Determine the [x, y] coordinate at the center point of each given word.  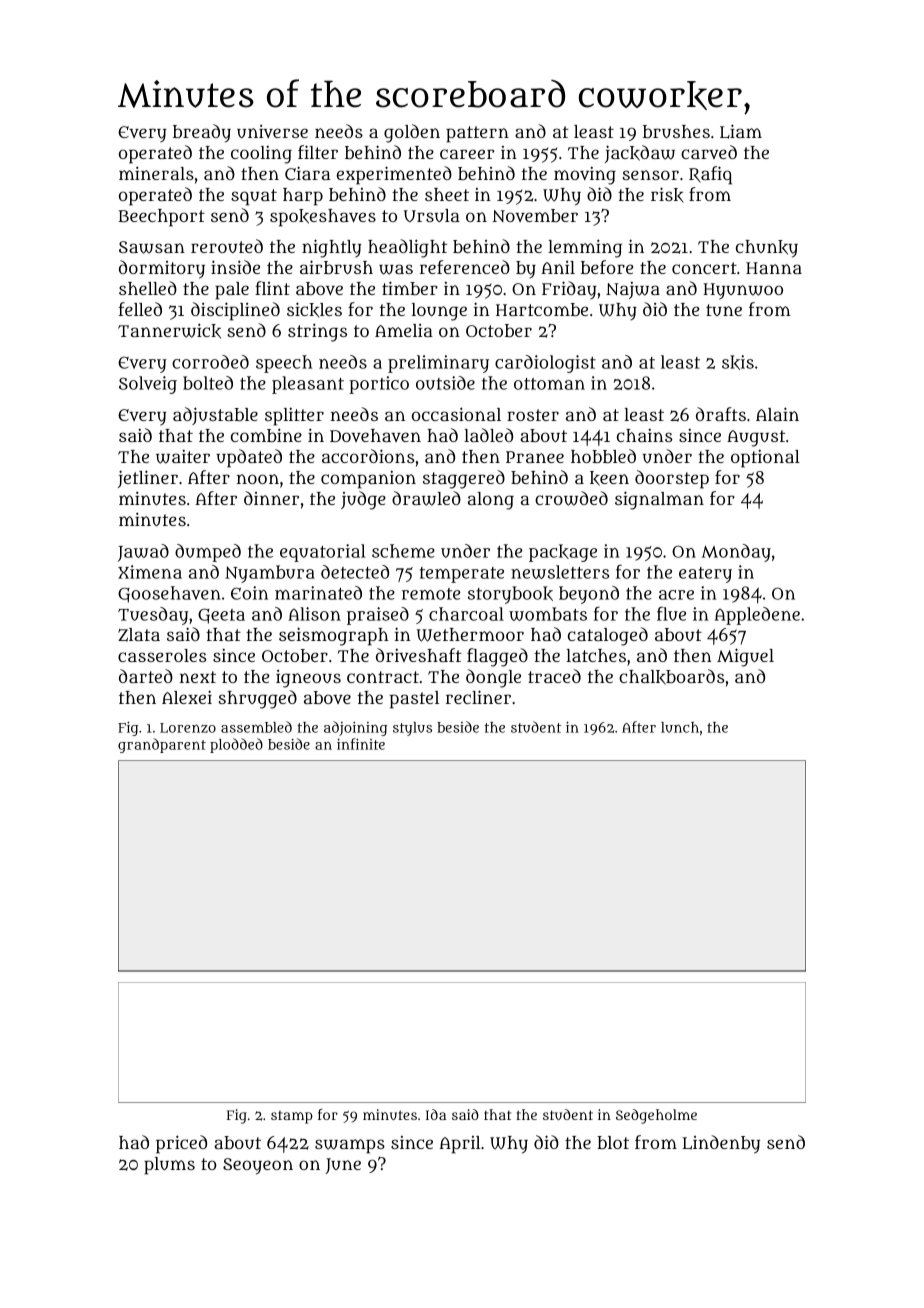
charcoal [466, 614]
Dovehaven [375, 435]
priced [181, 1144]
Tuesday [153, 616]
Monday [736, 553]
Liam [741, 131]
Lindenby [721, 1144]
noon [258, 479]
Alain [777, 414]
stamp [292, 1117]
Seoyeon [258, 1166]
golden [412, 133]
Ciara [307, 173]
